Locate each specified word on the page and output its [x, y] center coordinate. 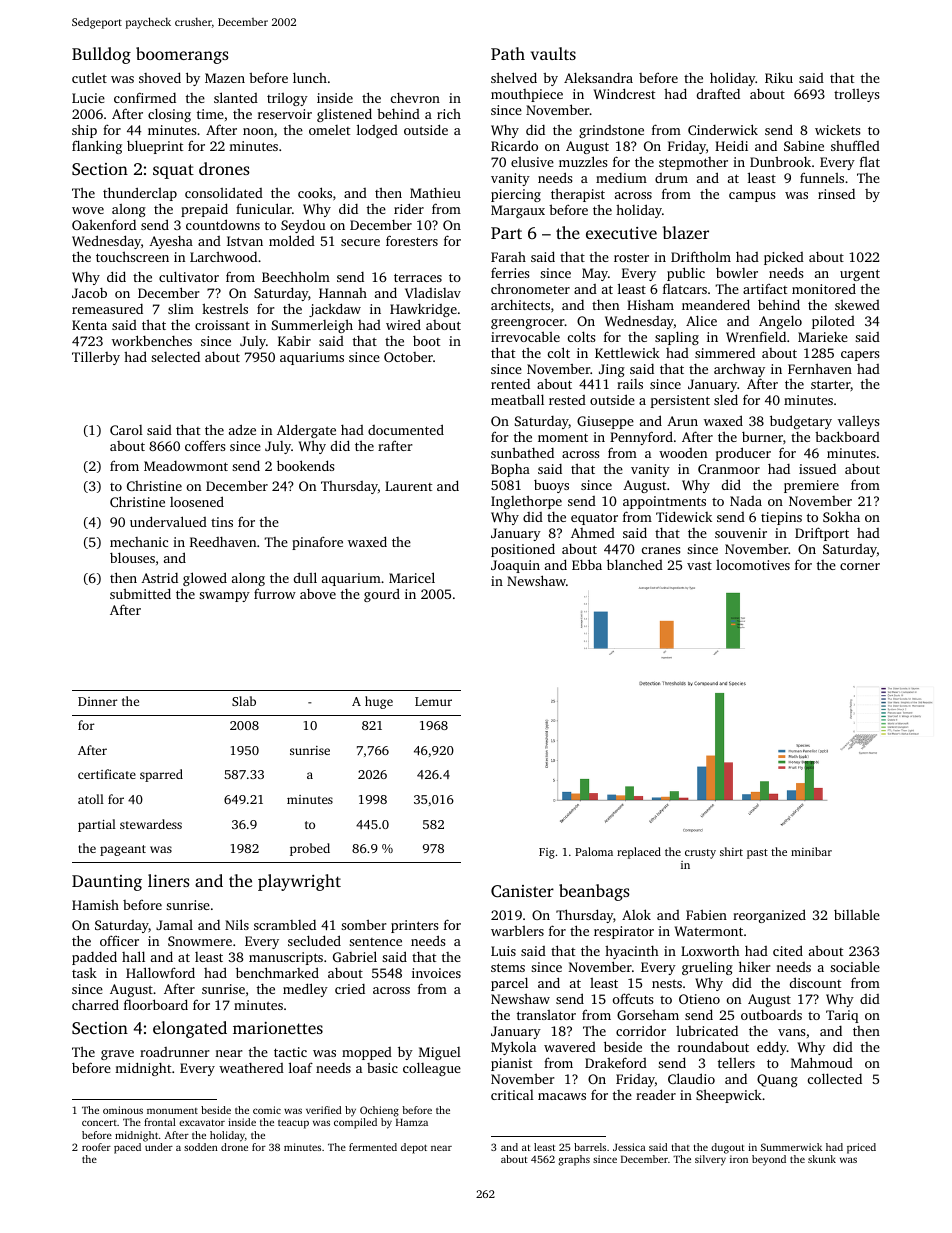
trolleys [856, 95]
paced [127, 1148]
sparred [161, 775]
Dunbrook [780, 161]
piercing [516, 195]
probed [310, 849]
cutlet [89, 78]
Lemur [433, 701]
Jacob [89, 293]
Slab [244, 701]
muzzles [583, 161]
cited [788, 950]
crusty [700, 854]
